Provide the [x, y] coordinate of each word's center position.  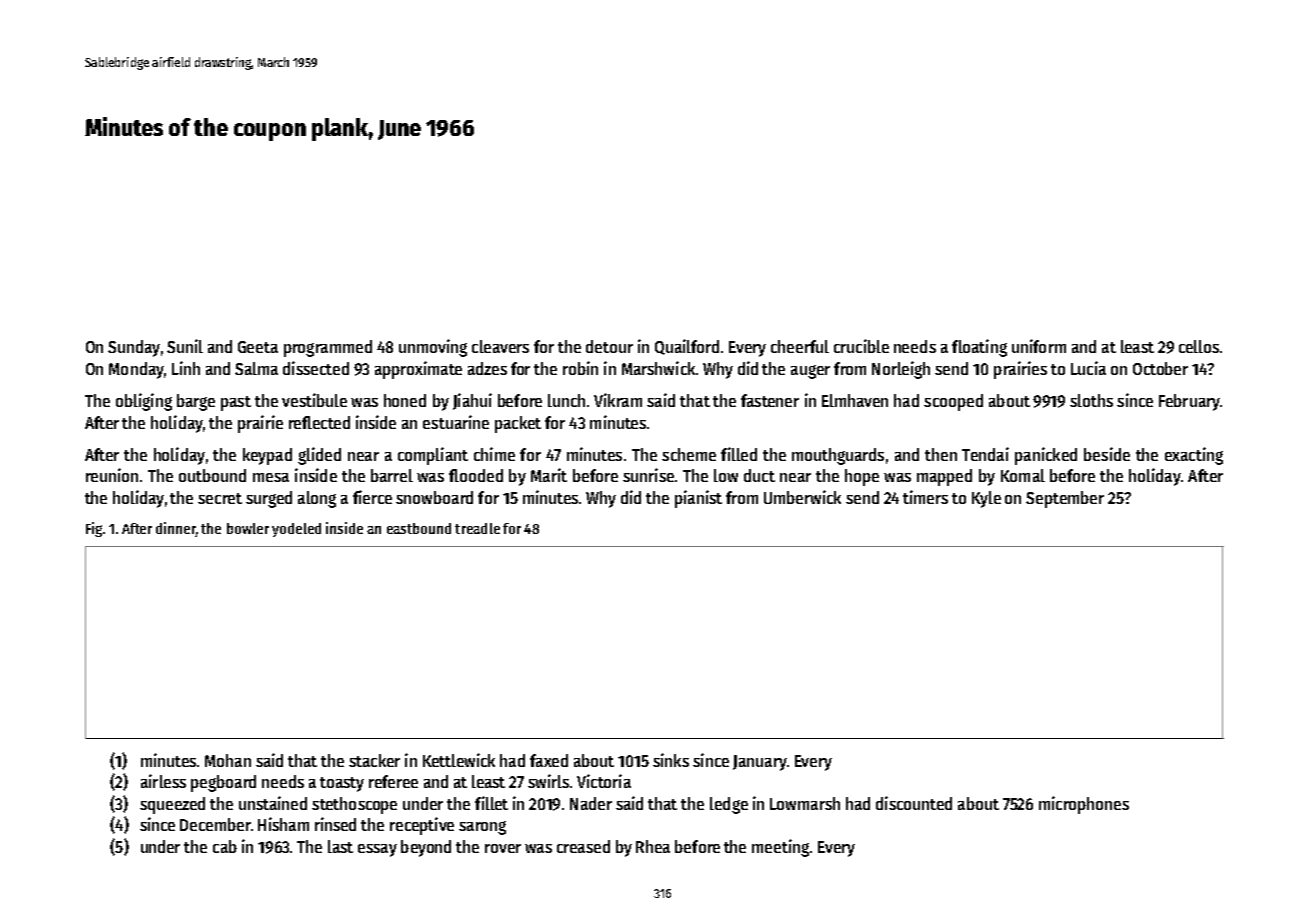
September [1065, 499]
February [1189, 402]
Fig [94, 529]
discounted [914, 803]
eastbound [419, 528]
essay [377, 850]
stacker [374, 760]
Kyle [986, 499]
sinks [671, 760]
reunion [112, 475]
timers [925, 497]
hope [862, 477]
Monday [136, 370]
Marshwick [658, 368]
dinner [176, 529]
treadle [477, 528]
